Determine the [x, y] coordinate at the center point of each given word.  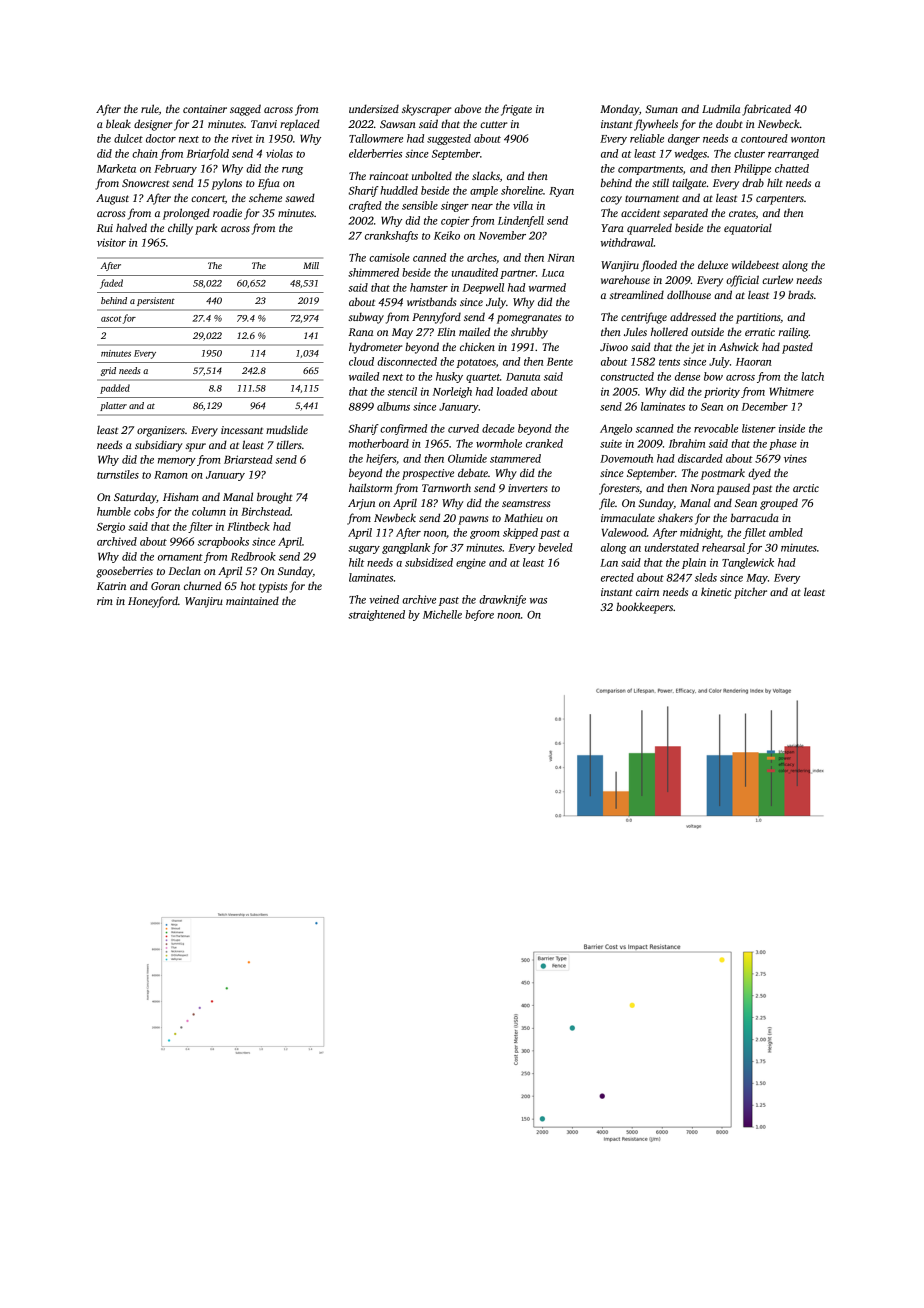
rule [150, 108]
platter [113, 406]
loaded [512, 391]
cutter [493, 124]
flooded [659, 266]
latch [812, 376]
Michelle [442, 614]
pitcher [750, 593]
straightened [376, 615]
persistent [156, 301]
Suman [661, 109]
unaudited [475, 272]
